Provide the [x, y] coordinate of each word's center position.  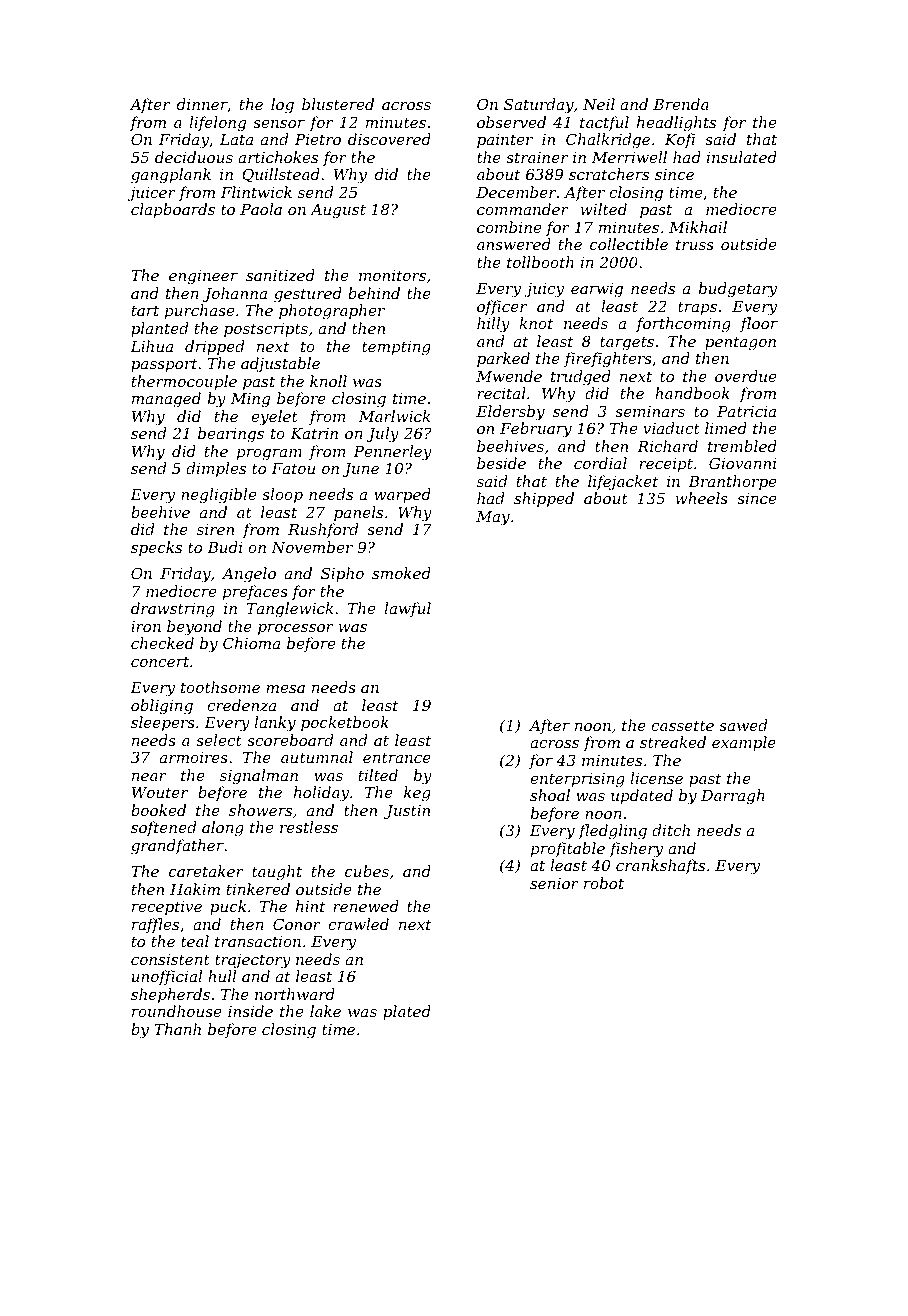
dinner [202, 105]
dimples [216, 469]
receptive [167, 908]
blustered [338, 104]
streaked [673, 742]
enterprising [577, 780]
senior [554, 883]
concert [160, 661]
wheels [701, 498]
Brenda [681, 104]
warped [402, 495]
